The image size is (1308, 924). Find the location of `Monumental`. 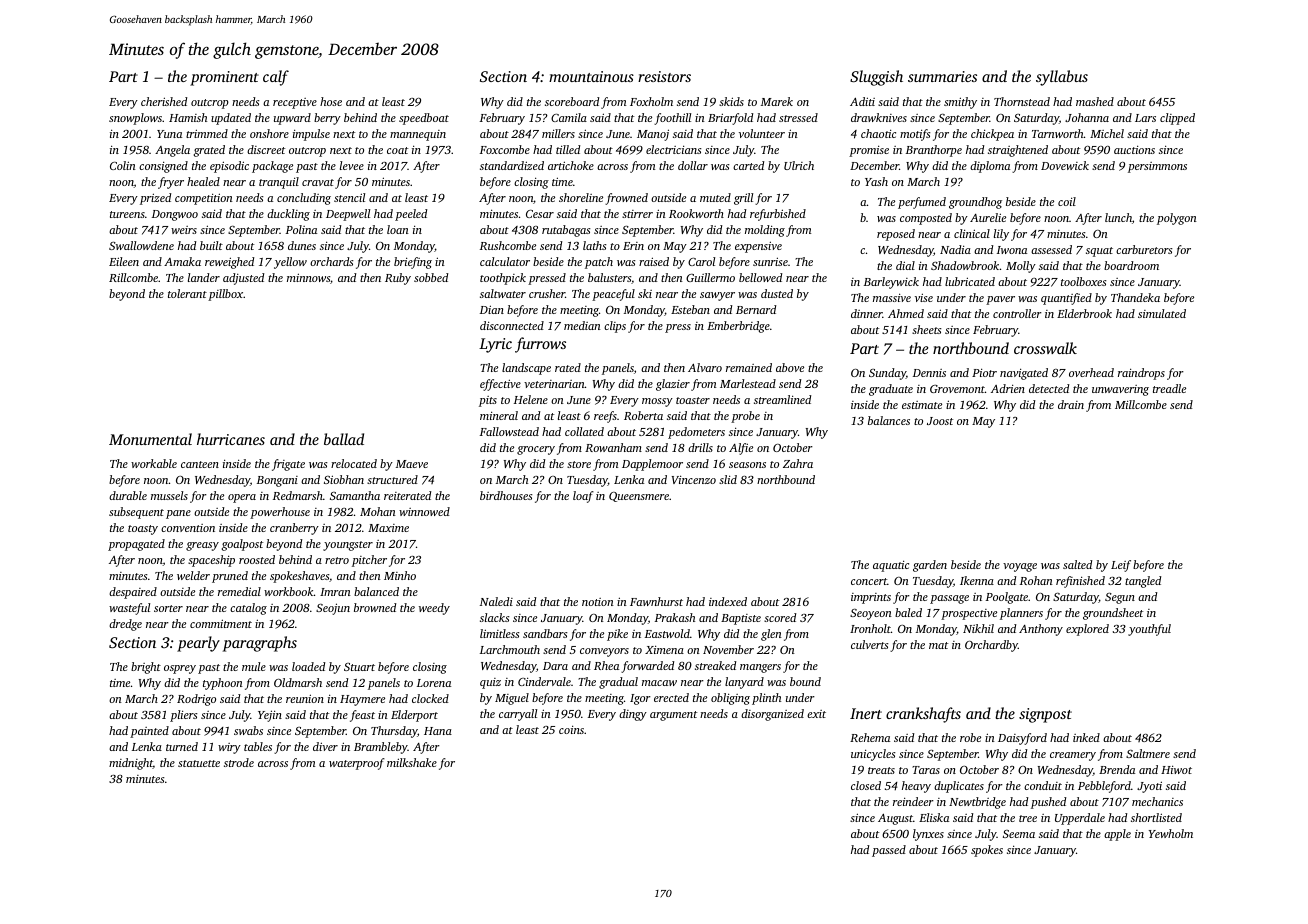

Monumental is located at coordinates (150, 439).
